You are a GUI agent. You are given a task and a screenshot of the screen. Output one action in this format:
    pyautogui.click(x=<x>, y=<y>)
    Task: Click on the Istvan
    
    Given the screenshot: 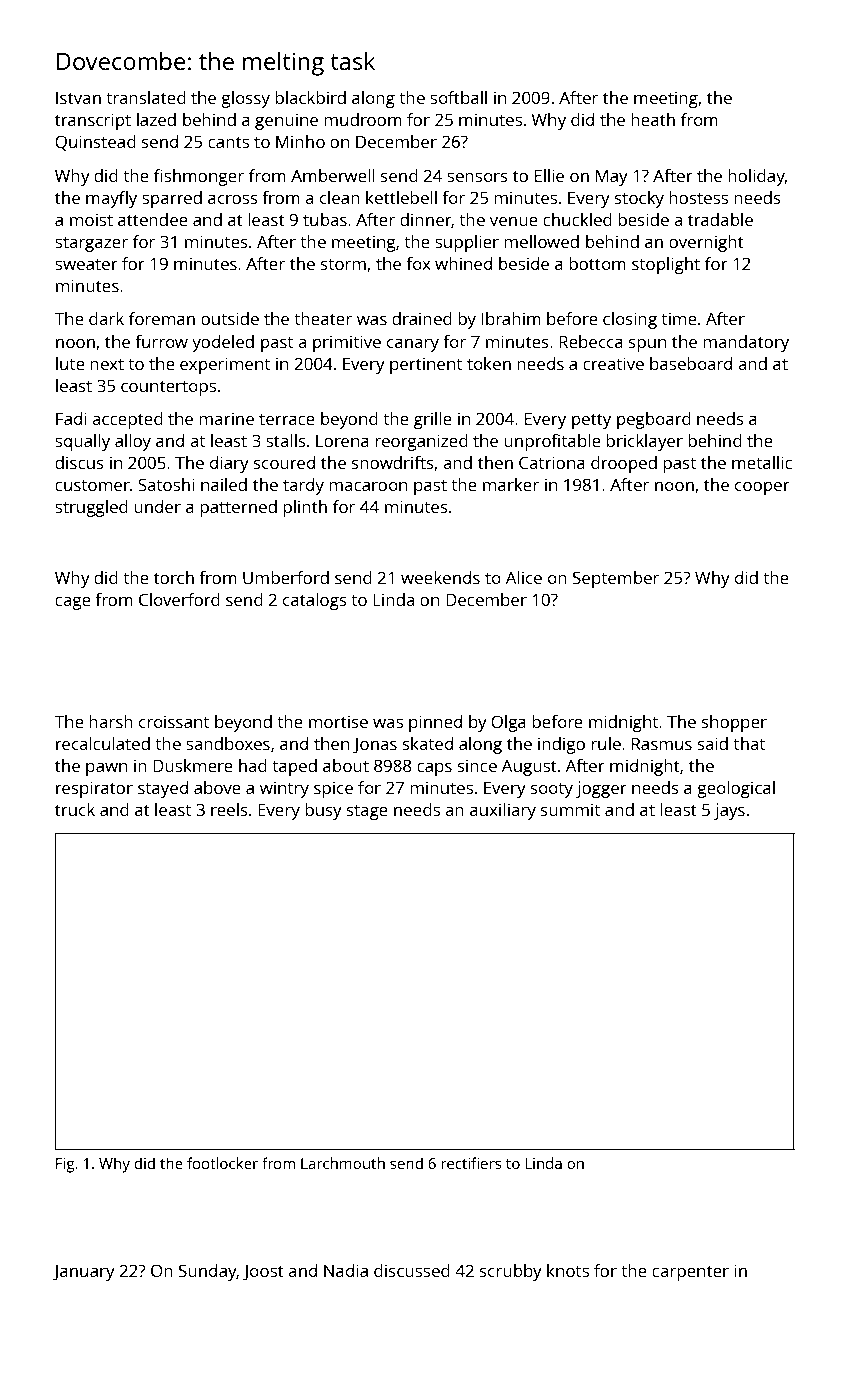 What is the action you would take?
    pyautogui.click(x=78, y=98)
